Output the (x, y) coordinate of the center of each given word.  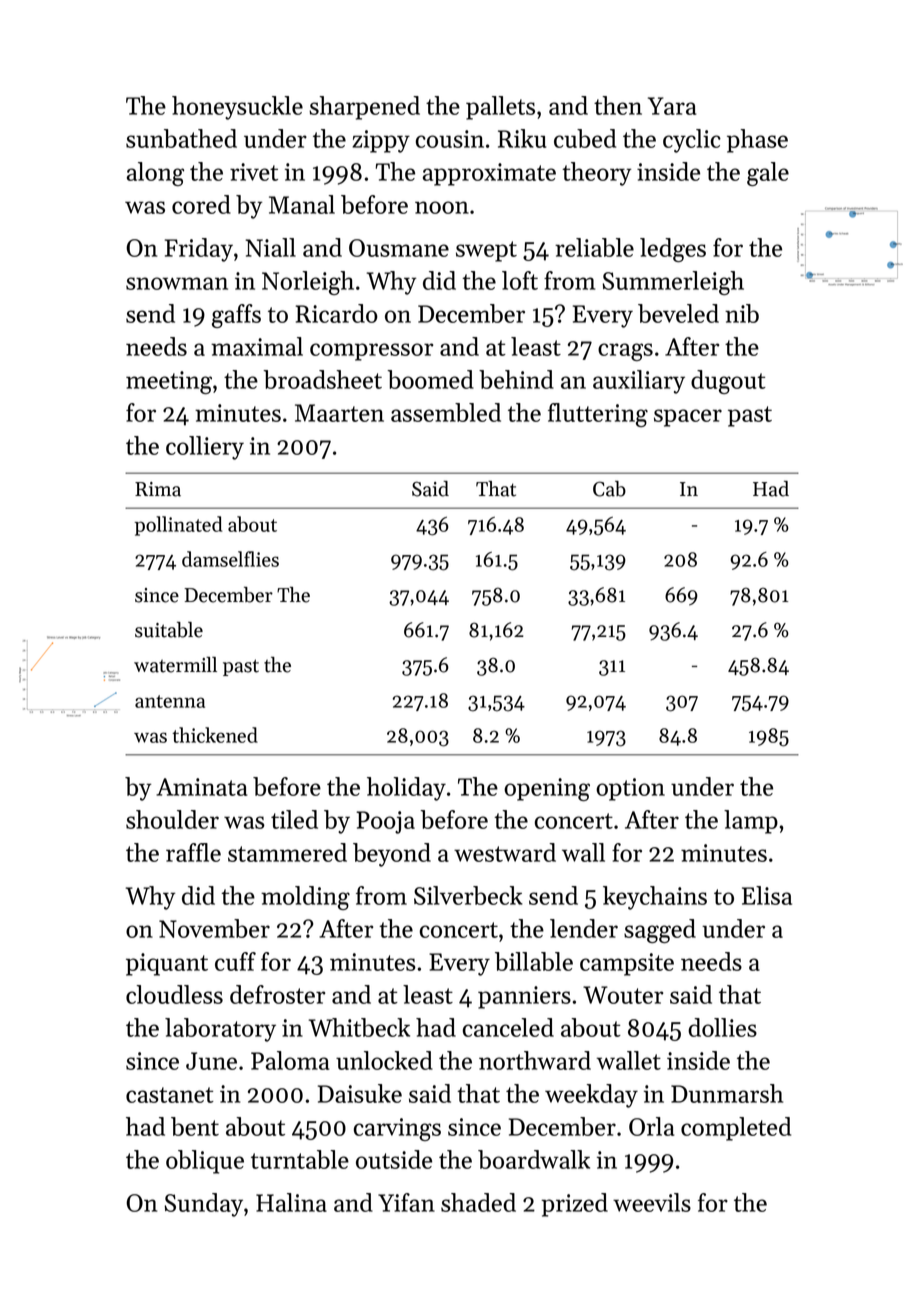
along (155, 174)
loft (520, 280)
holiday (406, 789)
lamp (751, 822)
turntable (300, 1159)
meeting (169, 382)
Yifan (406, 1202)
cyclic (692, 141)
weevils (652, 1202)
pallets (500, 108)
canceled (508, 1027)
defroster (277, 994)
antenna (170, 701)
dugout (728, 382)
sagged (660, 931)
